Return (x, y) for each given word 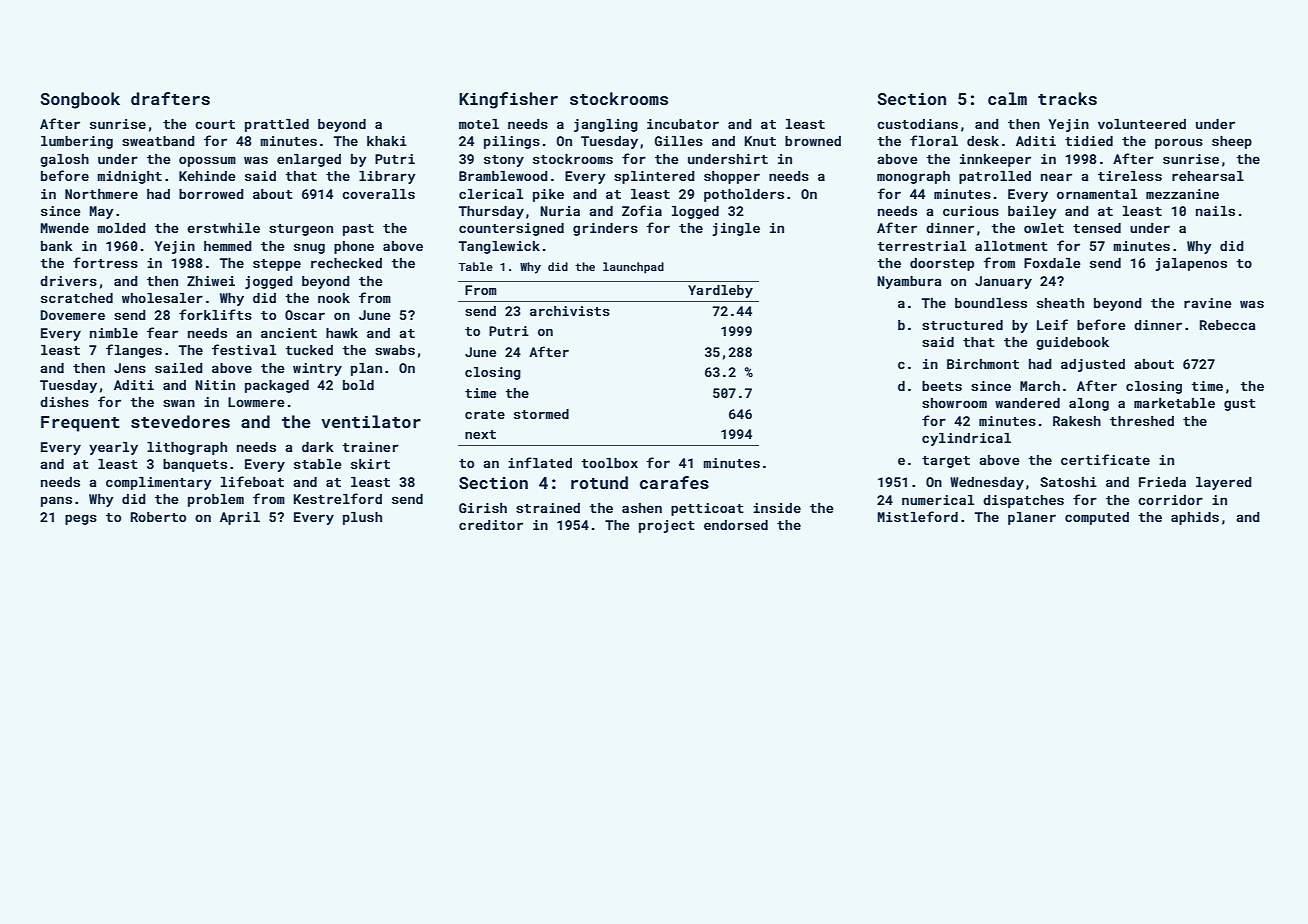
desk (983, 141)
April (240, 518)
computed (1097, 518)
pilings (512, 142)
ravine (1208, 303)
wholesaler (162, 298)
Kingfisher (508, 100)
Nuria (560, 211)
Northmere (101, 194)
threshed (1142, 421)
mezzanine (1182, 194)
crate (485, 414)
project (667, 526)
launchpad (633, 268)
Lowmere (256, 402)
